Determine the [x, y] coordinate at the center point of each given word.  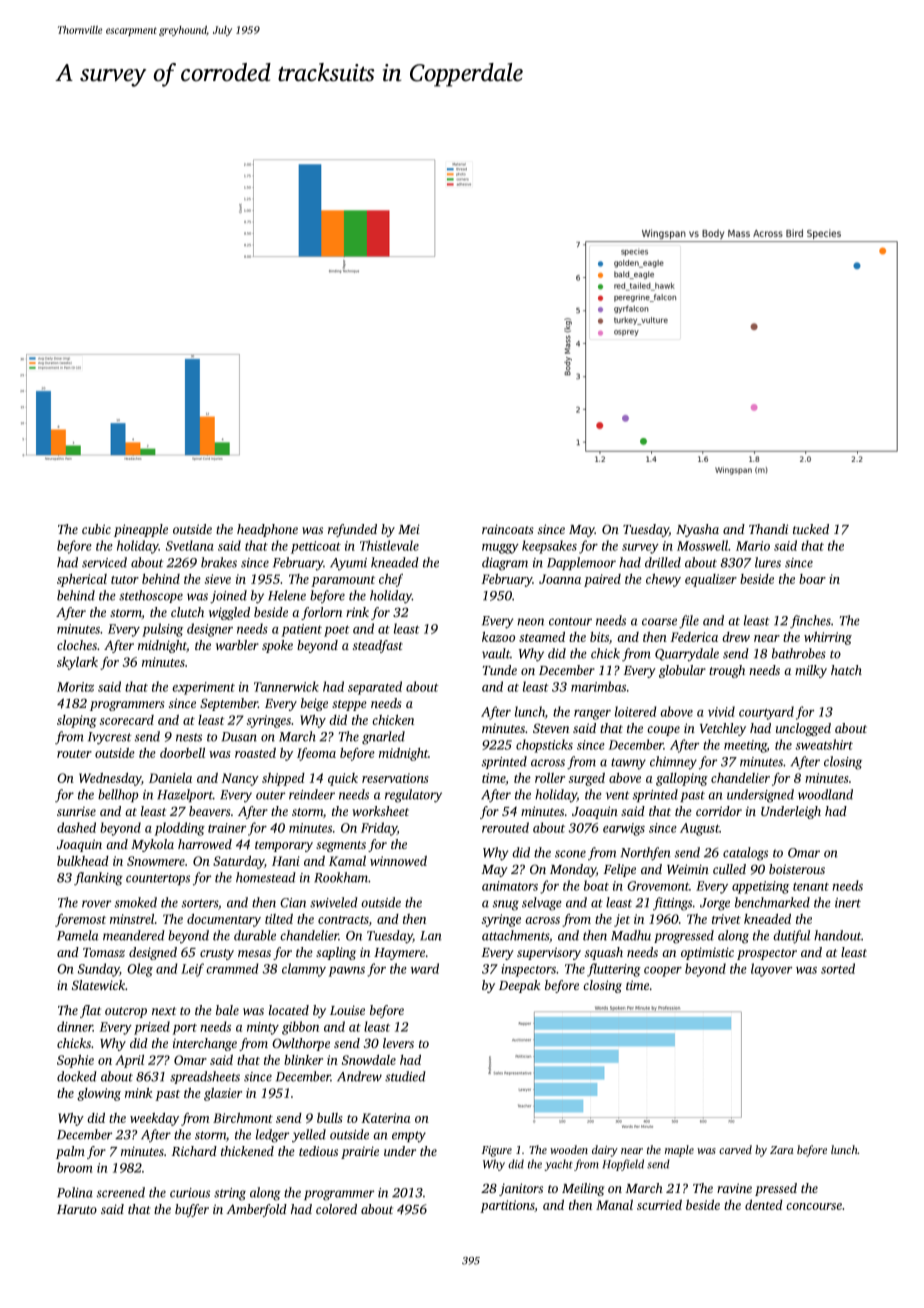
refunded [352, 530]
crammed [232, 968]
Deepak [519, 986]
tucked [811, 529]
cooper [663, 972]
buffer [192, 1210]
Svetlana [190, 545]
